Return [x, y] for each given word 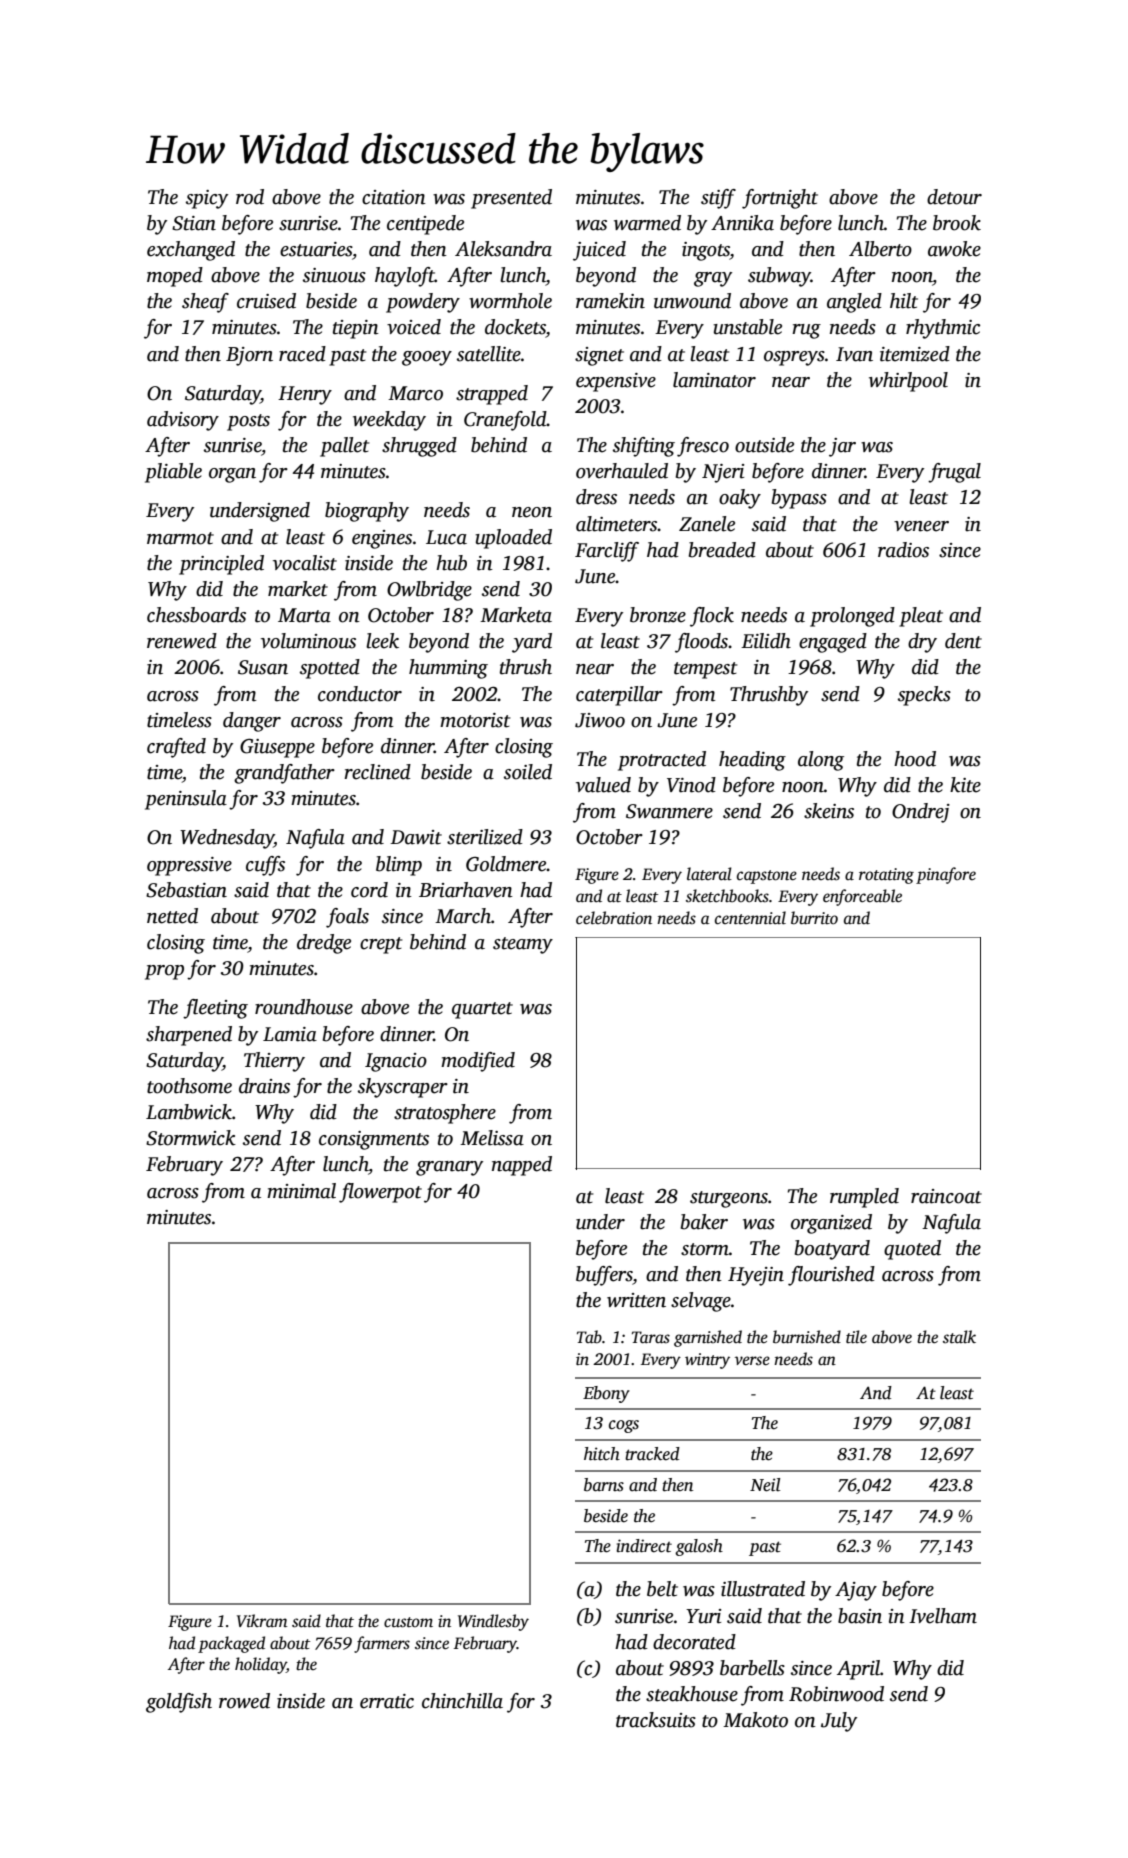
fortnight [780, 199]
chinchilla [462, 1701]
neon [532, 512]
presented [511, 199]
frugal [954, 473]
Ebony [606, 1394]
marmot [180, 538]
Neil [765, 1485]
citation [394, 197]
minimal [301, 1191]
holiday [261, 1665]
